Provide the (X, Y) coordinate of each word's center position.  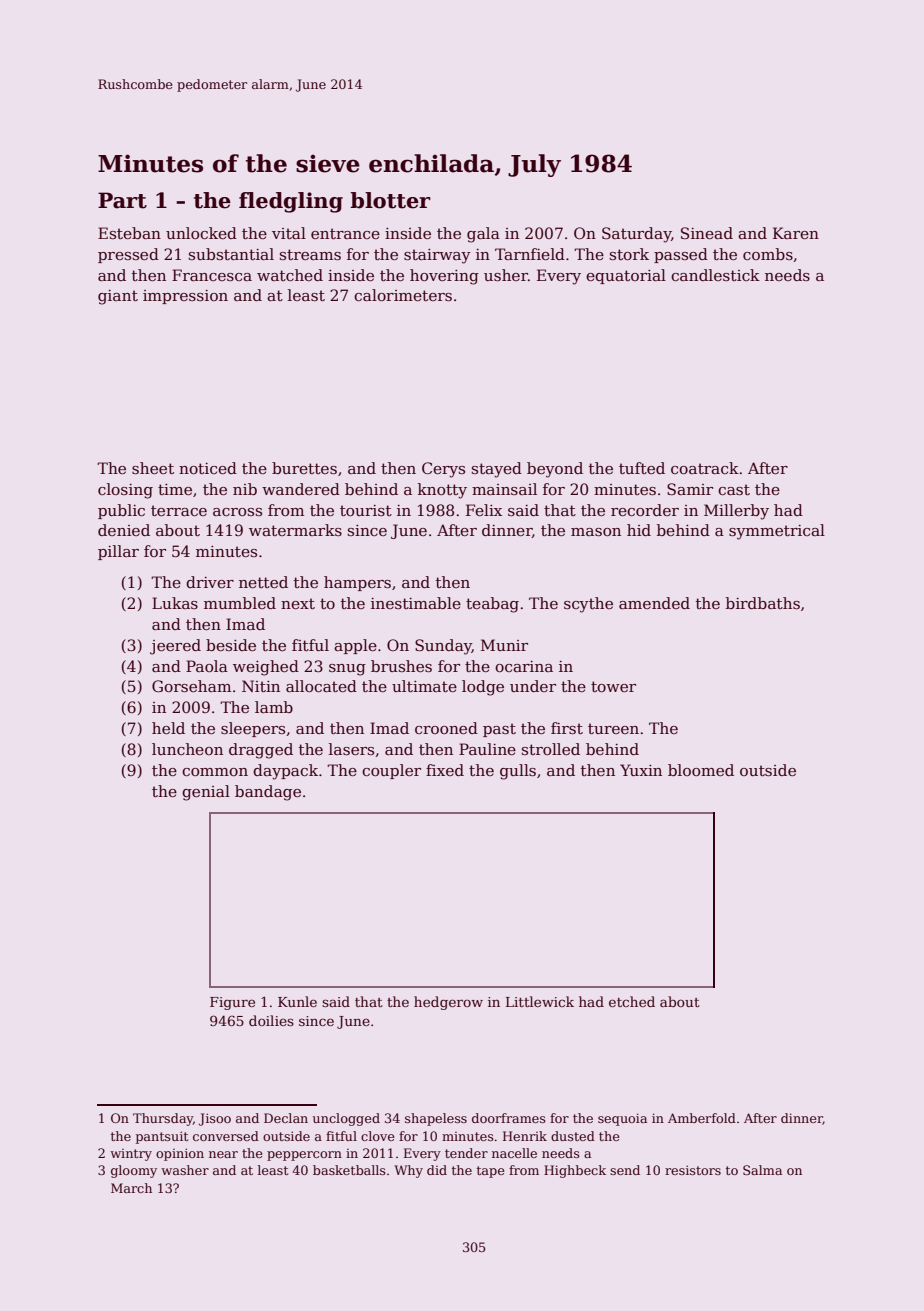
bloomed (701, 770)
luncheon (187, 749)
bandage (268, 793)
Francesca (212, 275)
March (131, 1188)
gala (483, 235)
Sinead (707, 233)
